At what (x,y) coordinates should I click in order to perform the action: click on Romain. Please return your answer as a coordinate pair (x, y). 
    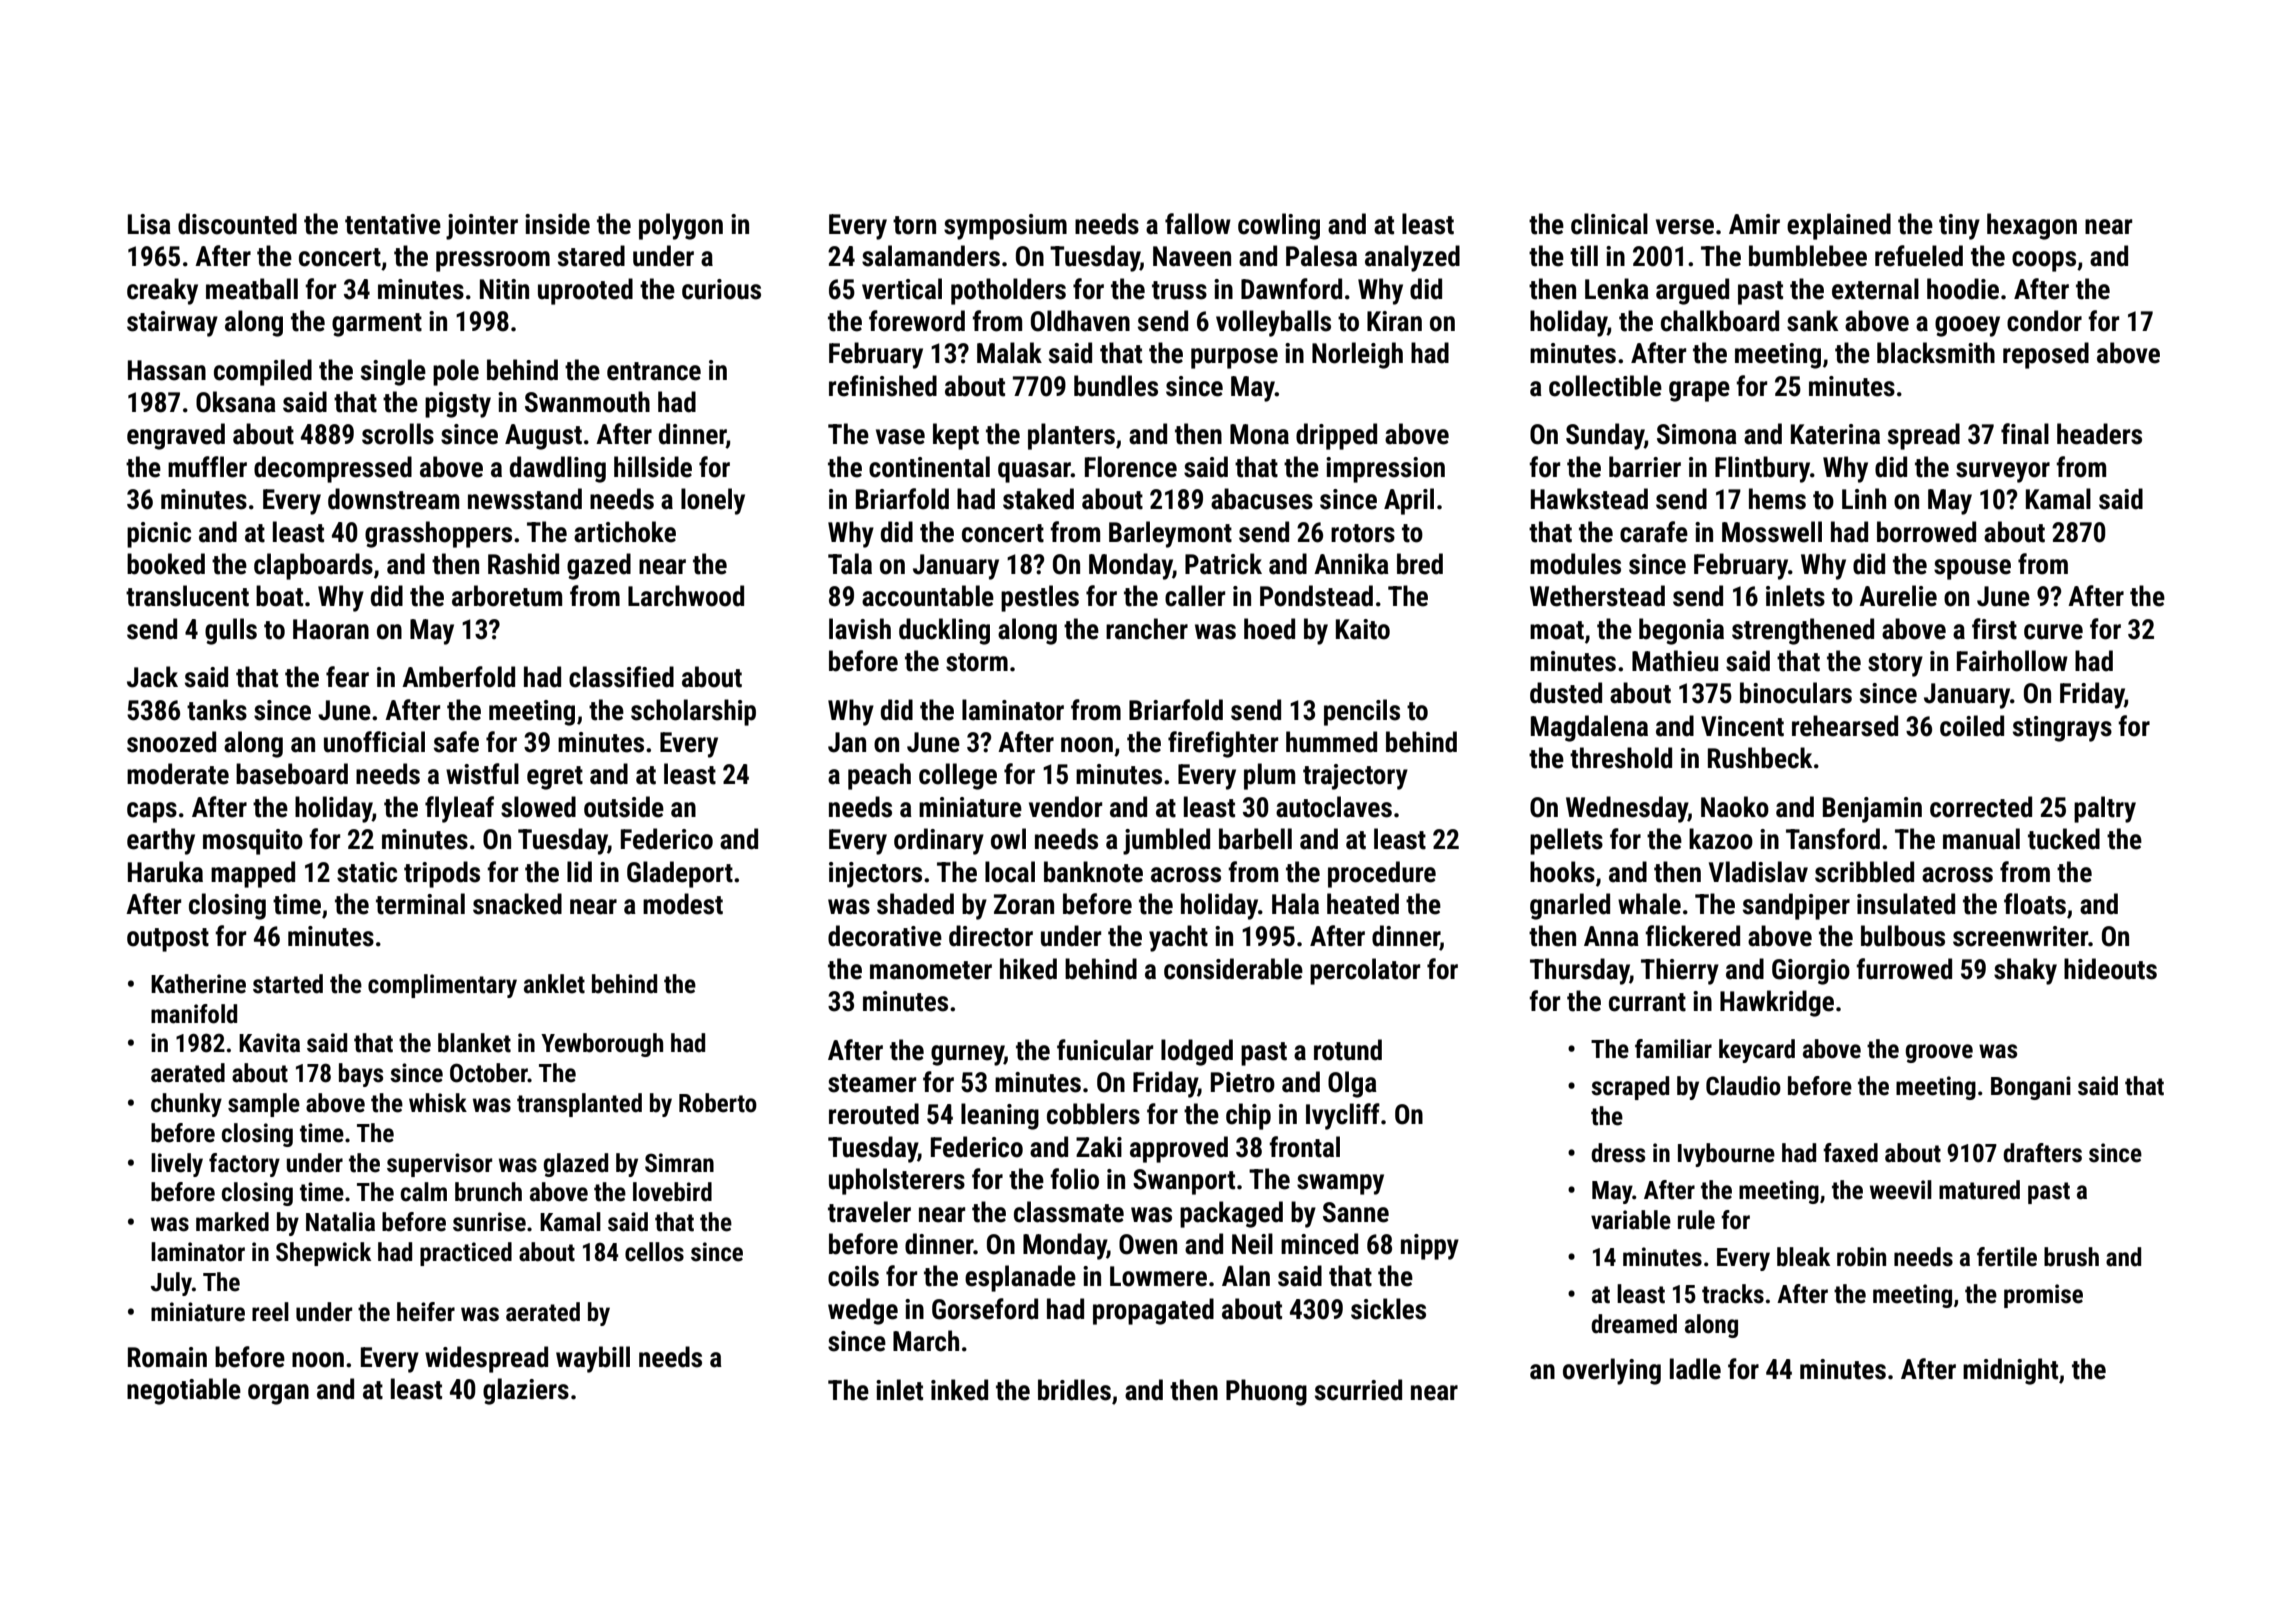
    Looking at the image, I should click on (167, 1357).
